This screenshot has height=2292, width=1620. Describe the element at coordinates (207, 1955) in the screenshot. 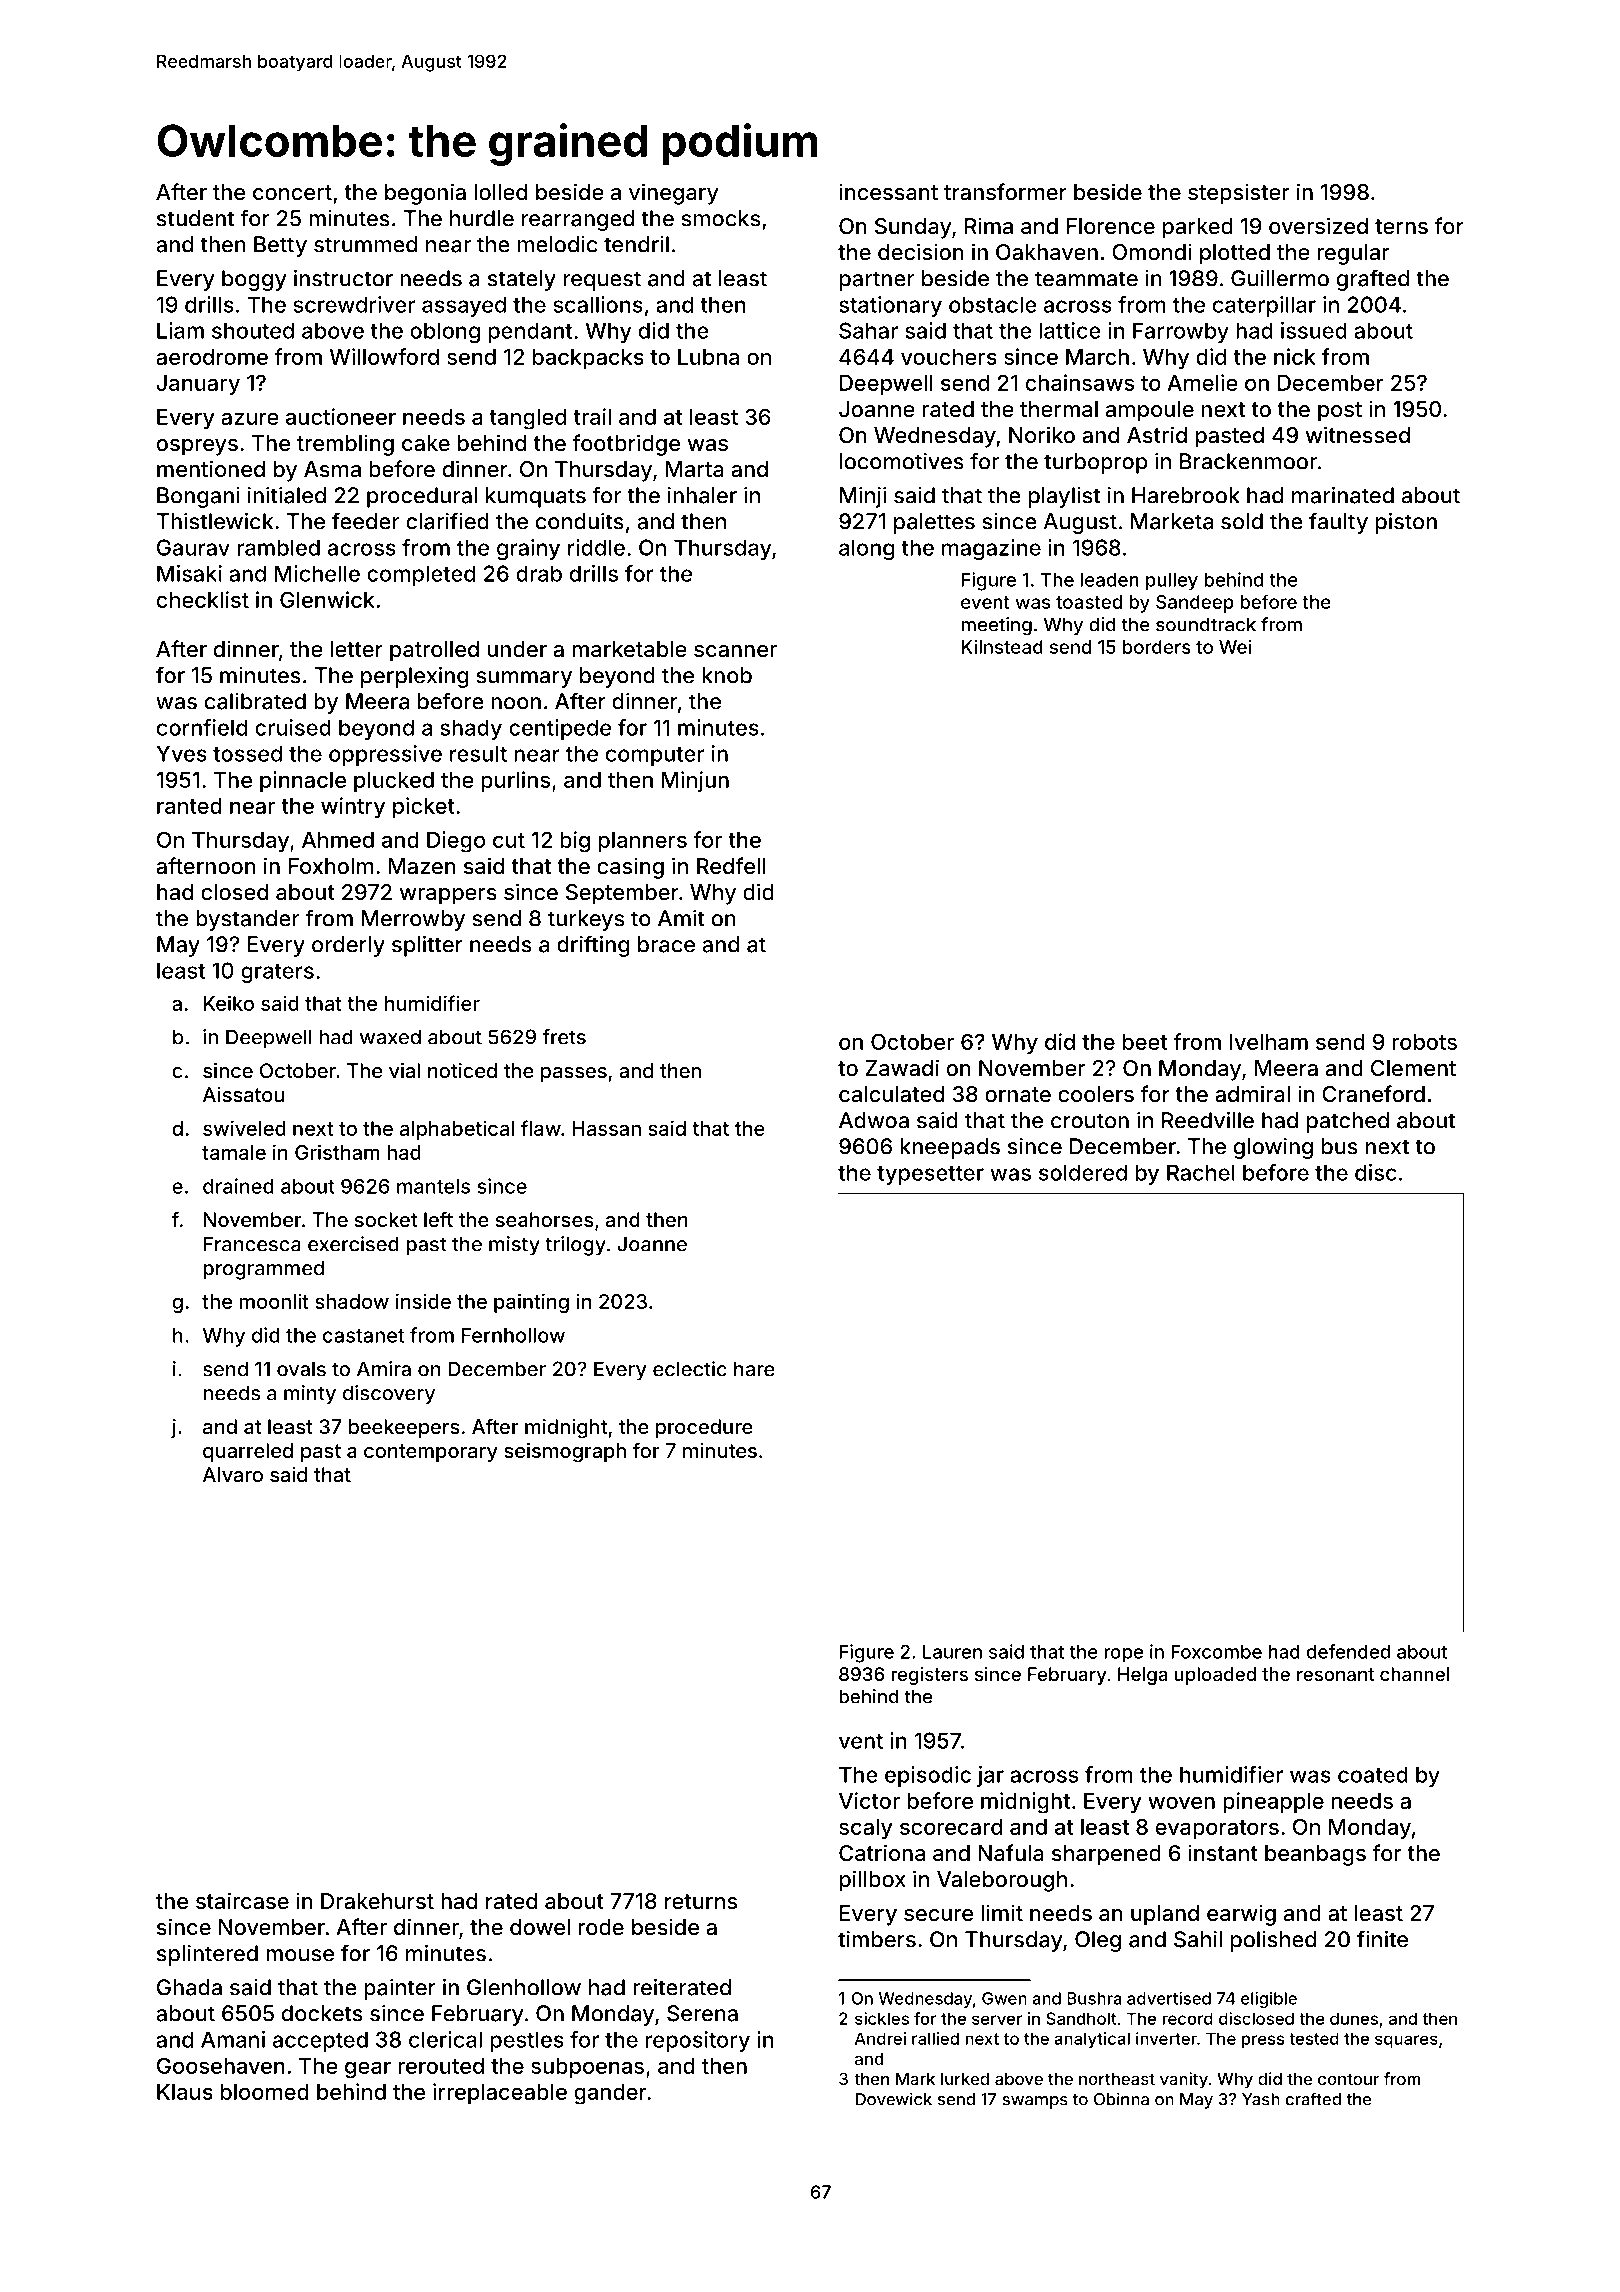

I see `splintered` at that location.
